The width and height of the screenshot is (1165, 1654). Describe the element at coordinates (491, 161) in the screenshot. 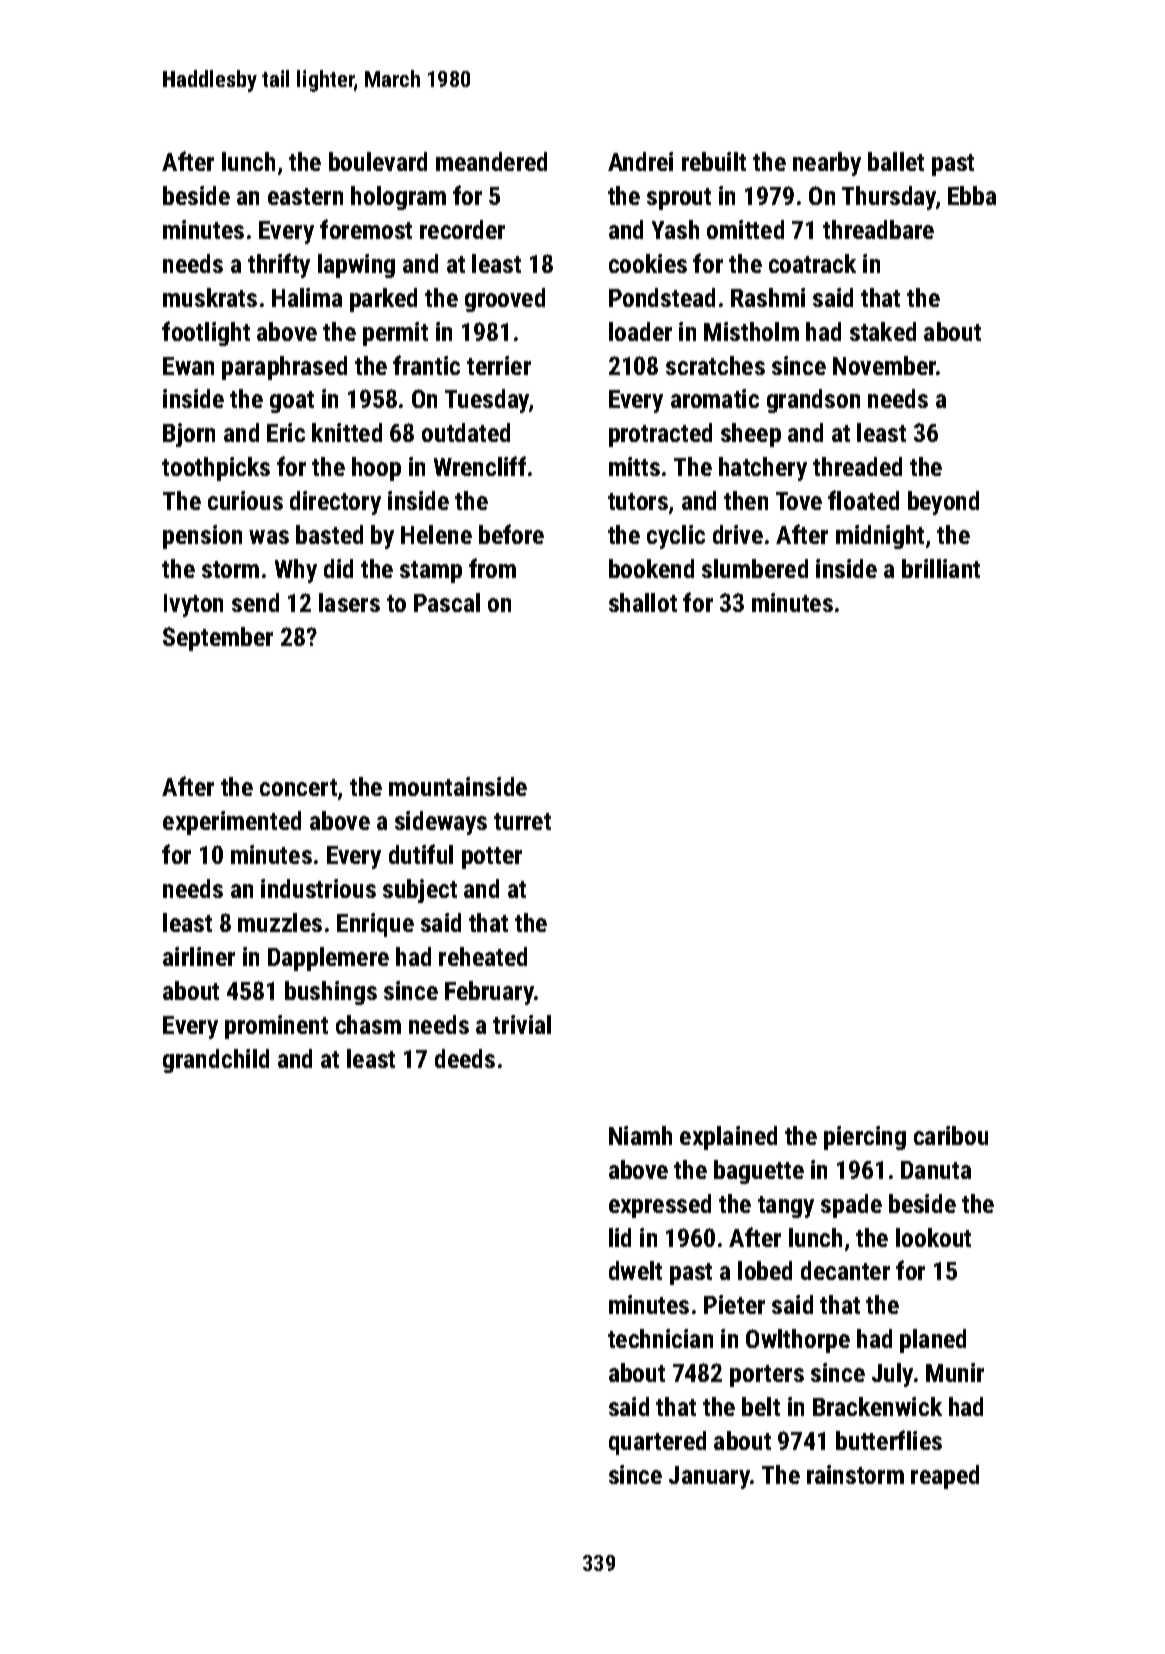

I see `meandered` at that location.
